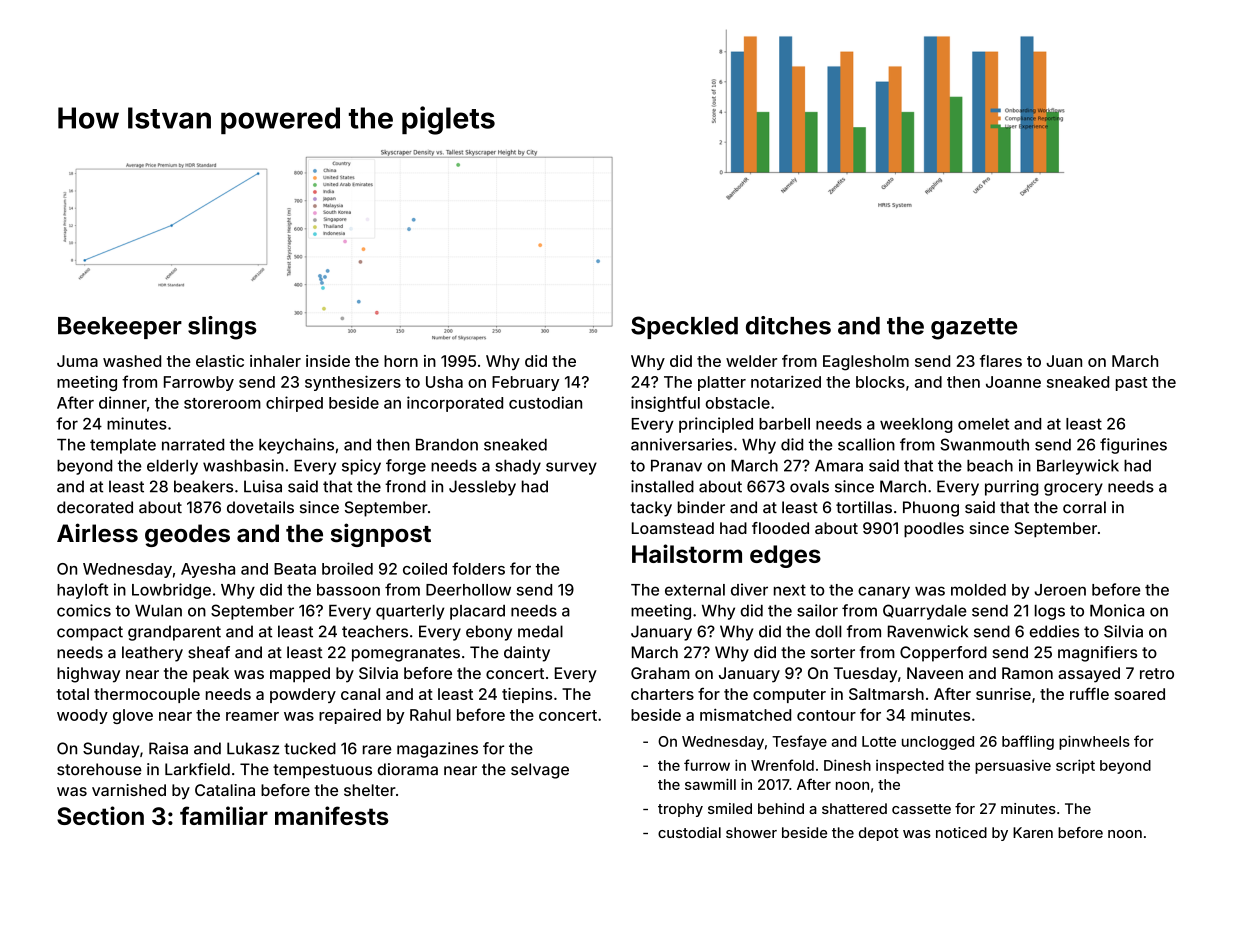 This page has height=952, width=1233. Describe the element at coordinates (95, 507) in the page. I see `decorated` at that location.
